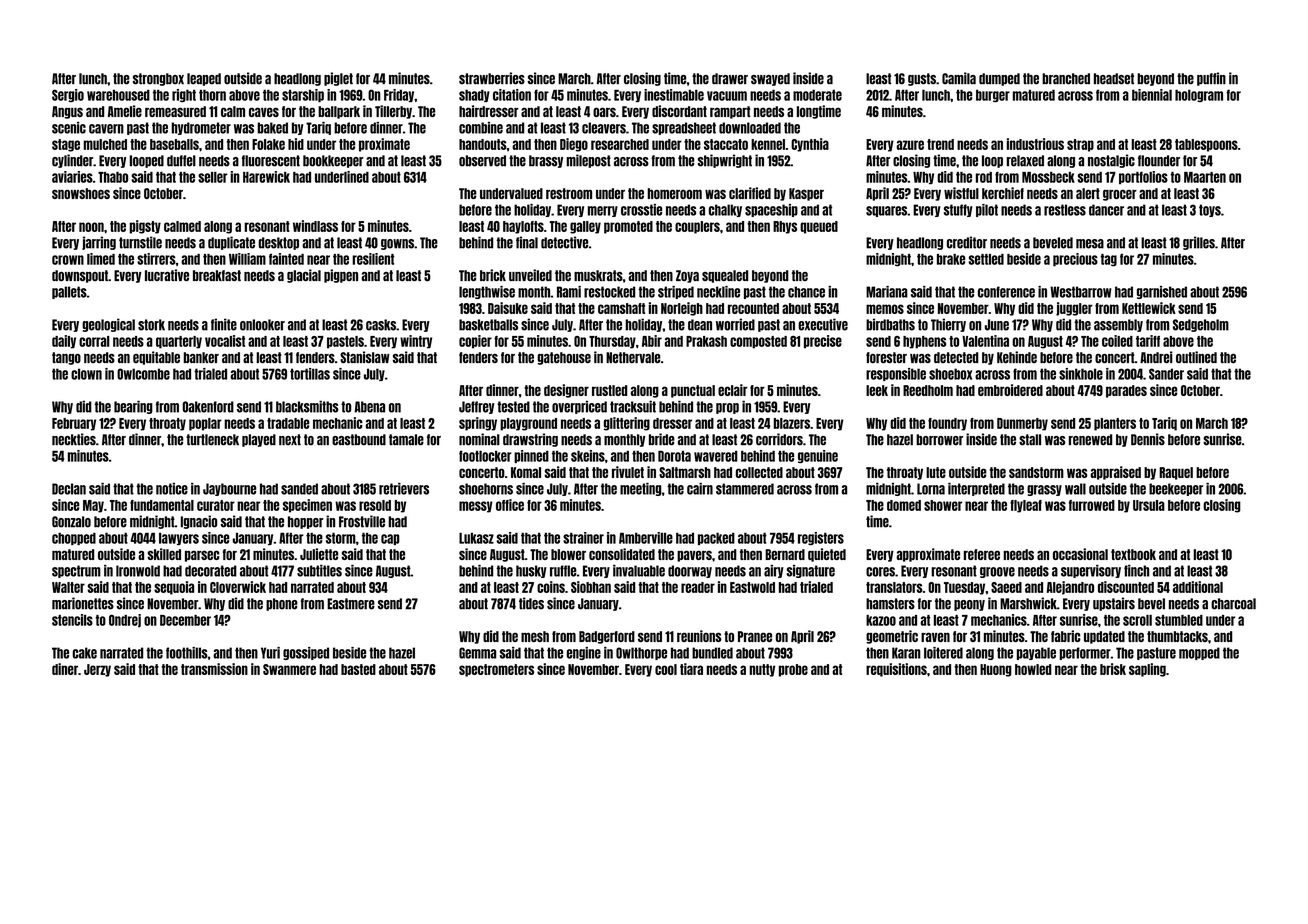 Image resolution: width=1308 pixels, height=924 pixels. I want to click on Rhys, so click(785, 227).
